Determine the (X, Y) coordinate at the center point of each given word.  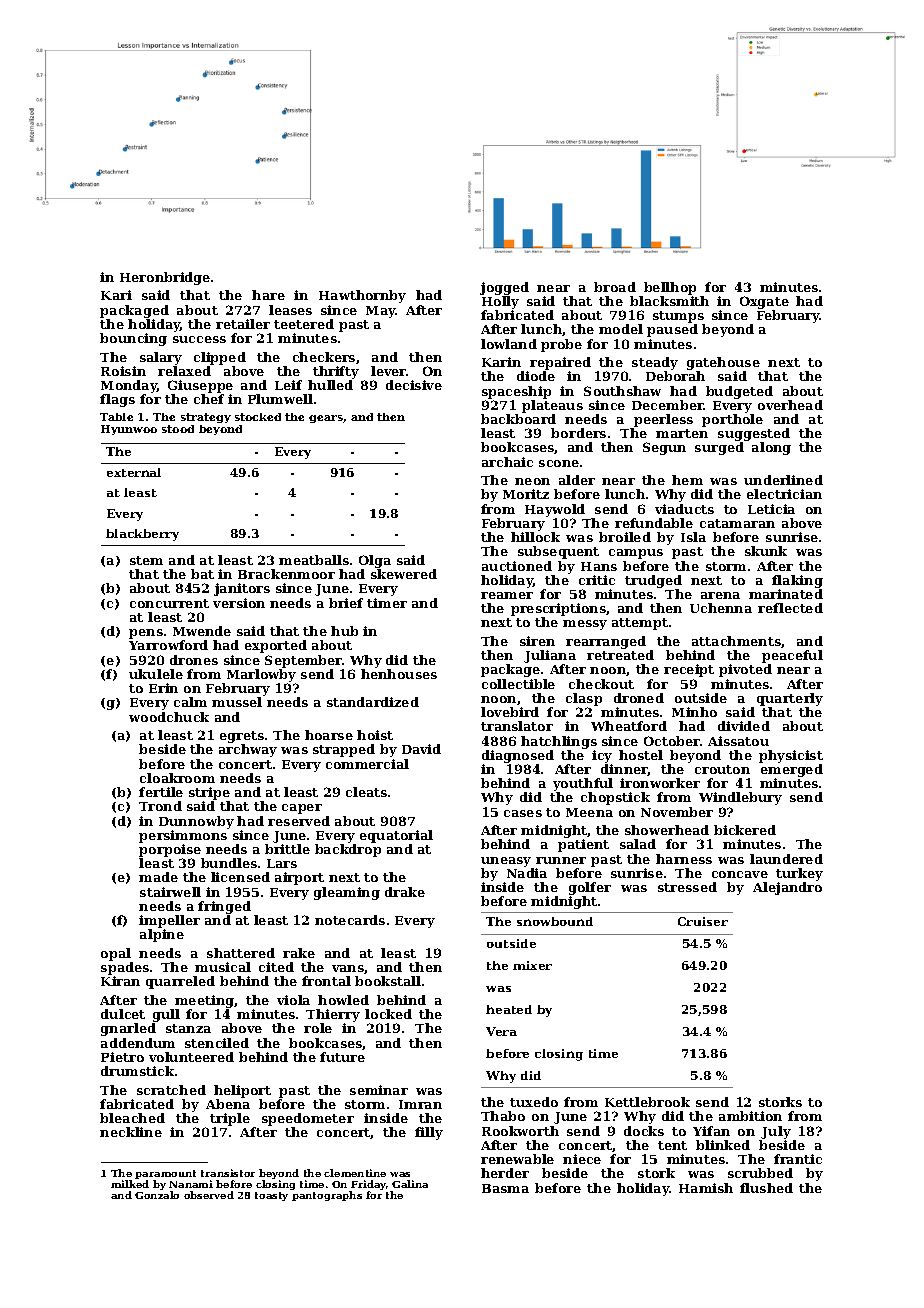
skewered (404, 574)
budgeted (739, 392)
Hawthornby (362, 296)
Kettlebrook (647, 1102)
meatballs (314, 560)
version (239, 603)
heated (509, 1009)
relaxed (184, 371)
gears (326, 419)
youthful (583, 784)
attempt (640, 624)
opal (116, 954)
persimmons (183, 836)
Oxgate (764, 302)
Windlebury (740, 798)
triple (230, 1119)
